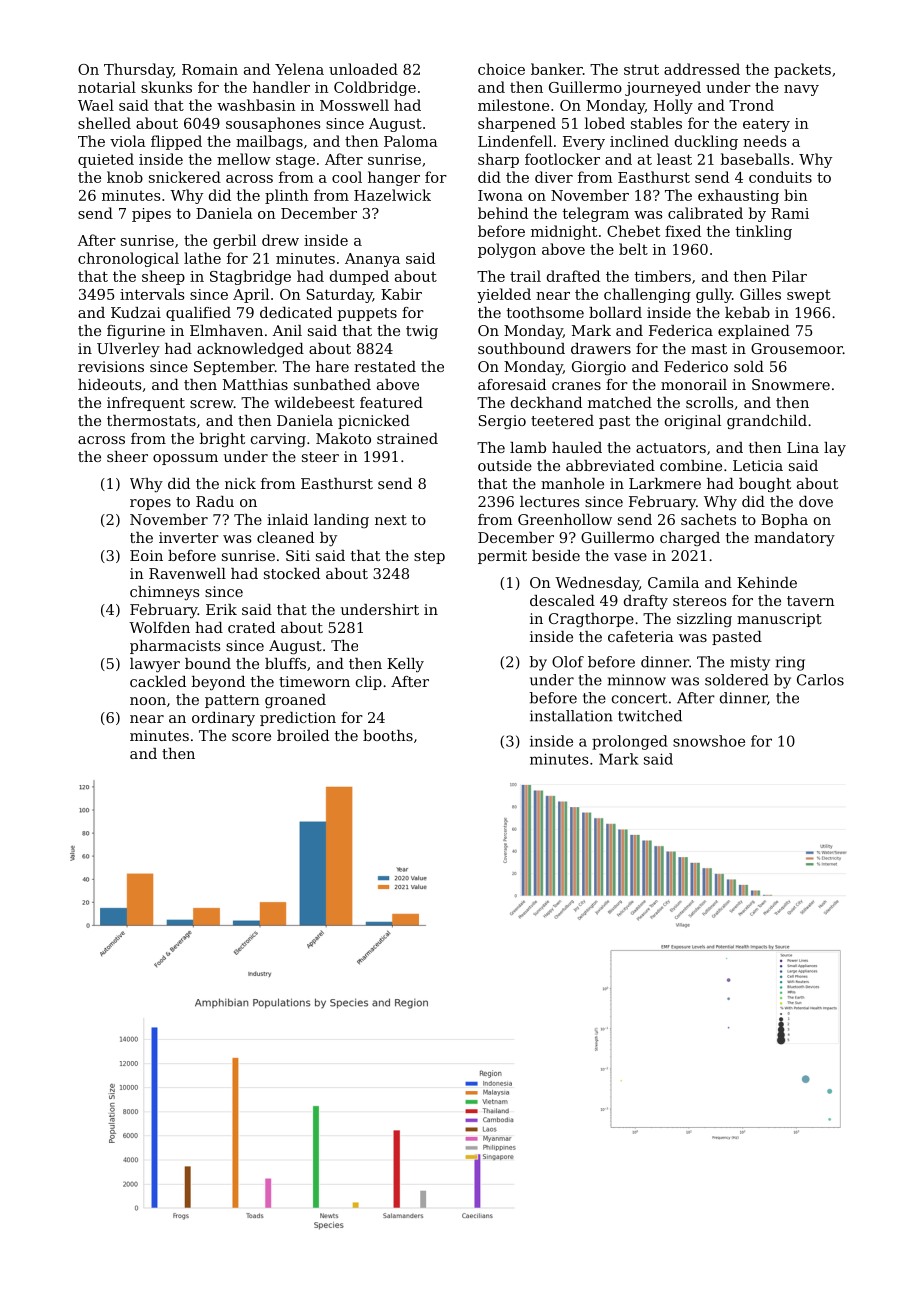  I want to click on addressed, so click(702, 69).
